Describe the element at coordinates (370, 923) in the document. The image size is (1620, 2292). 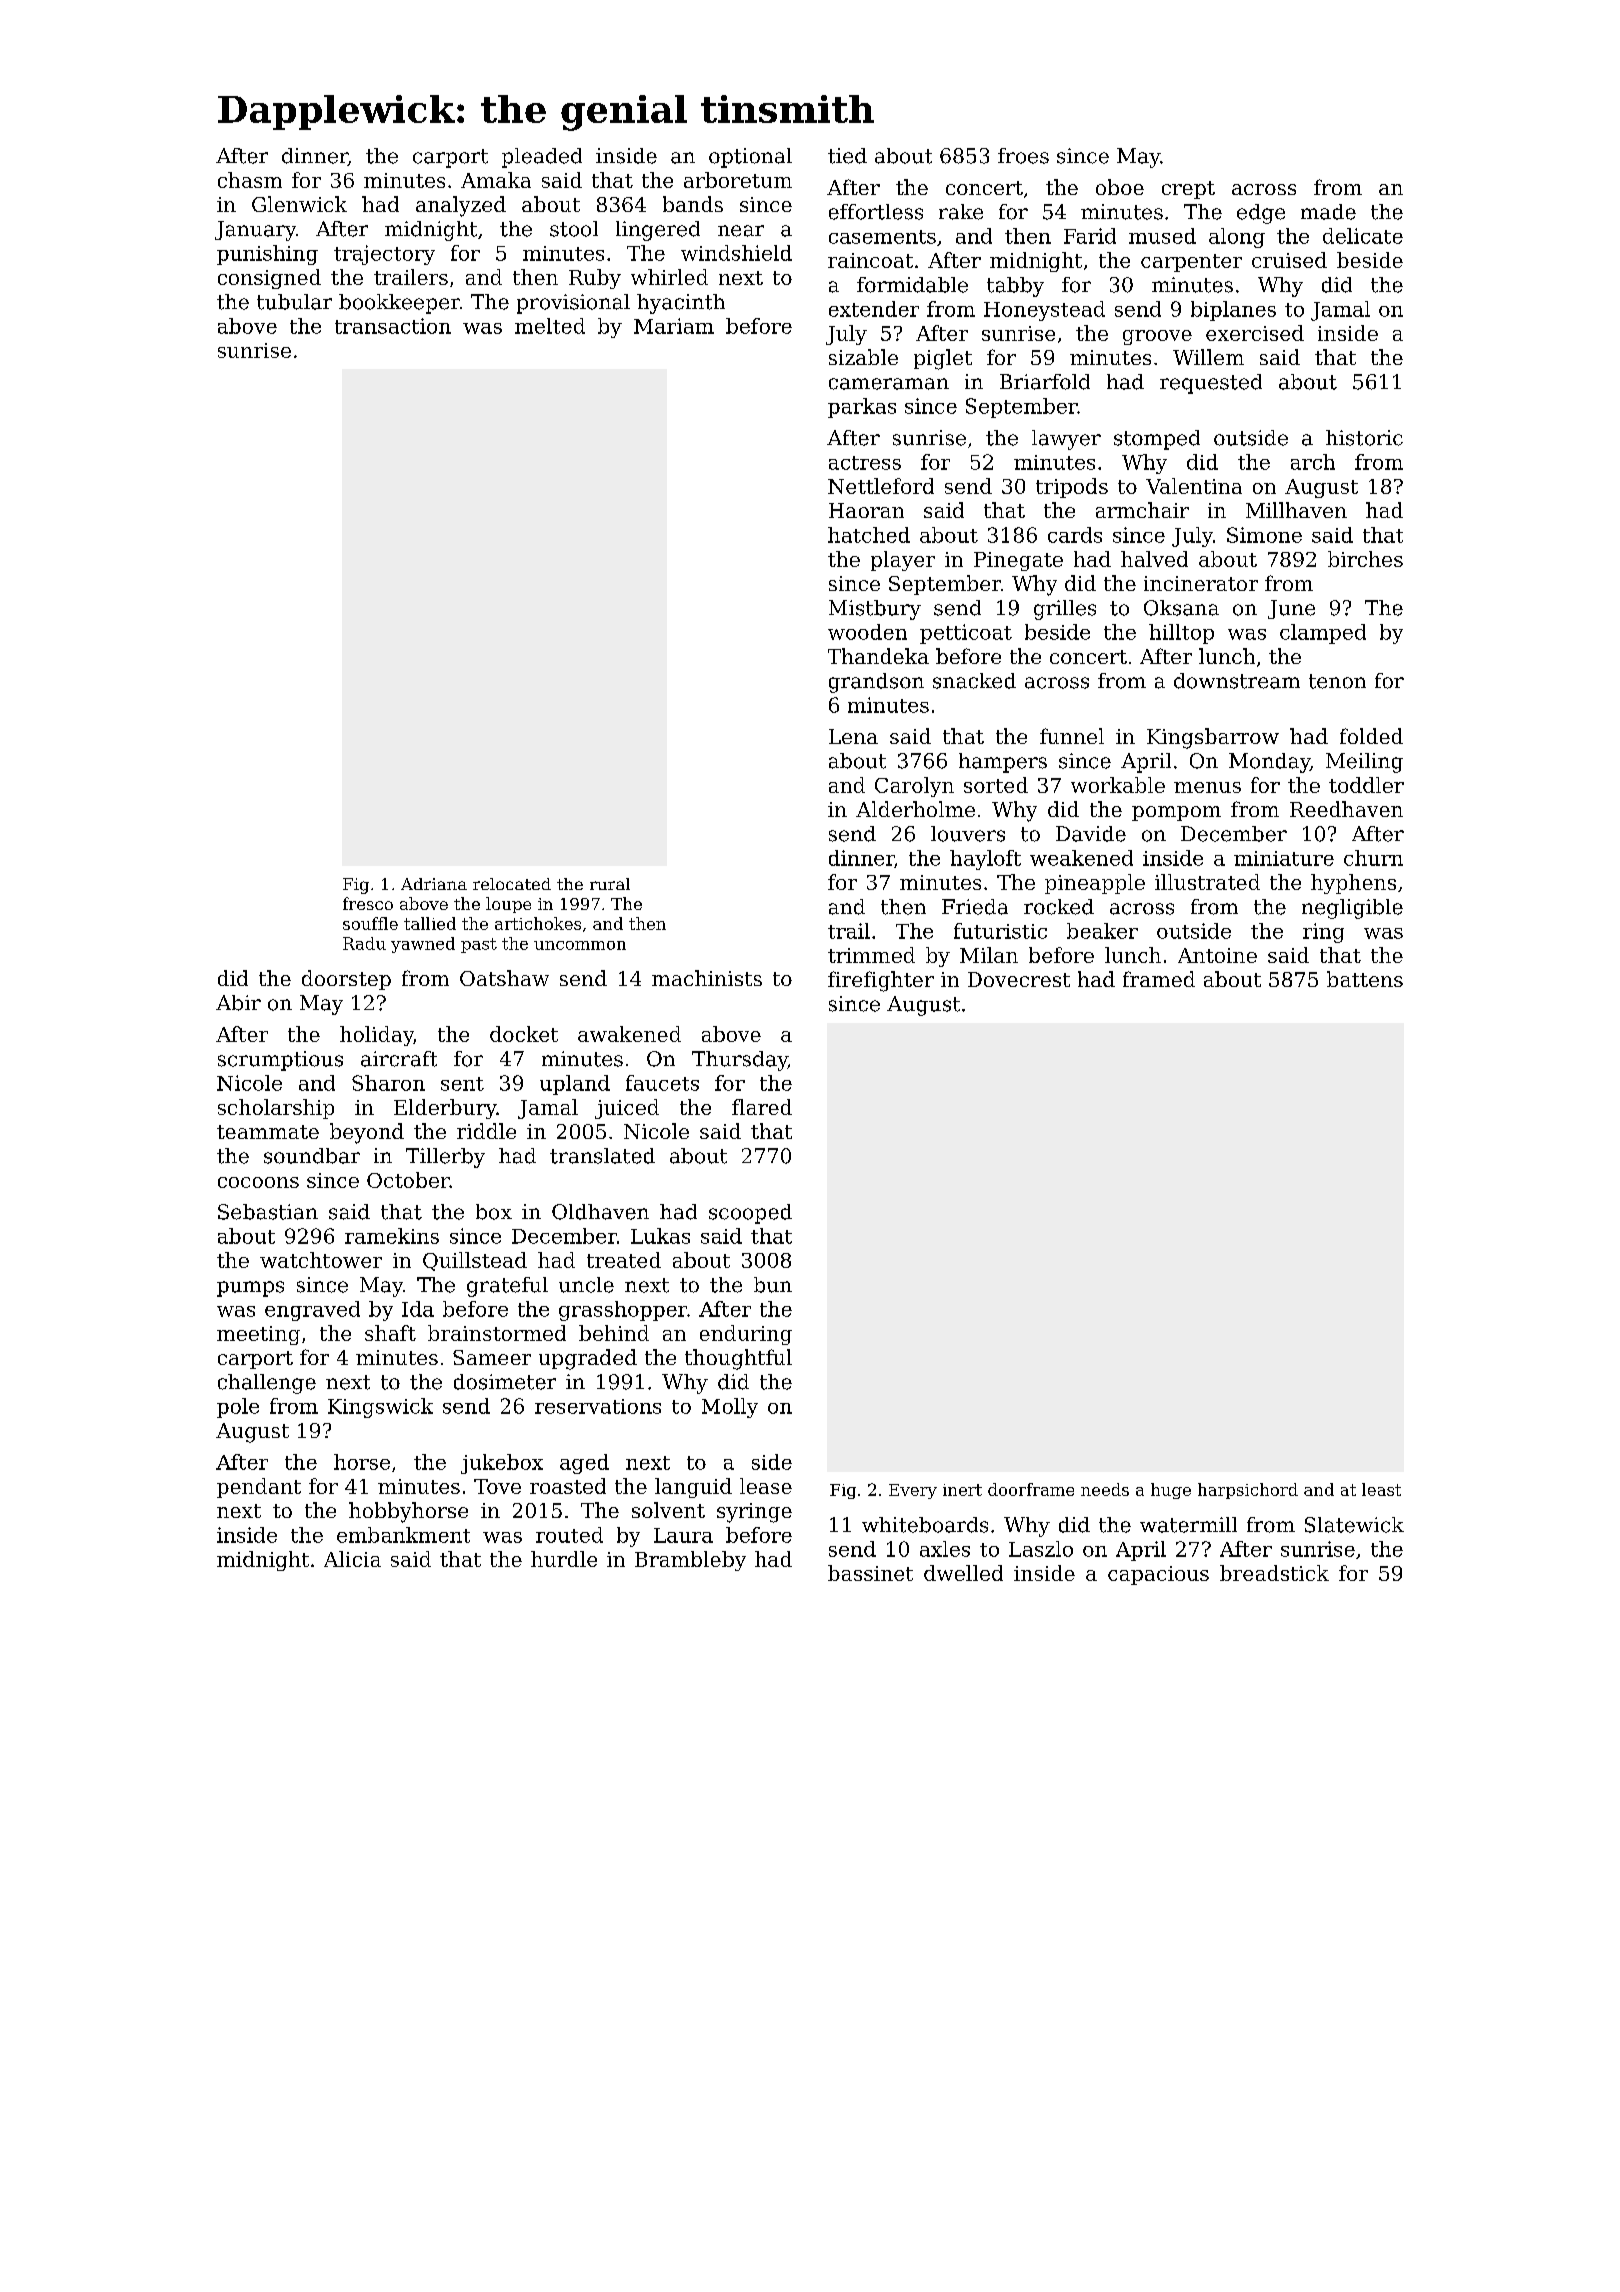
I see `souffle` at that location.
